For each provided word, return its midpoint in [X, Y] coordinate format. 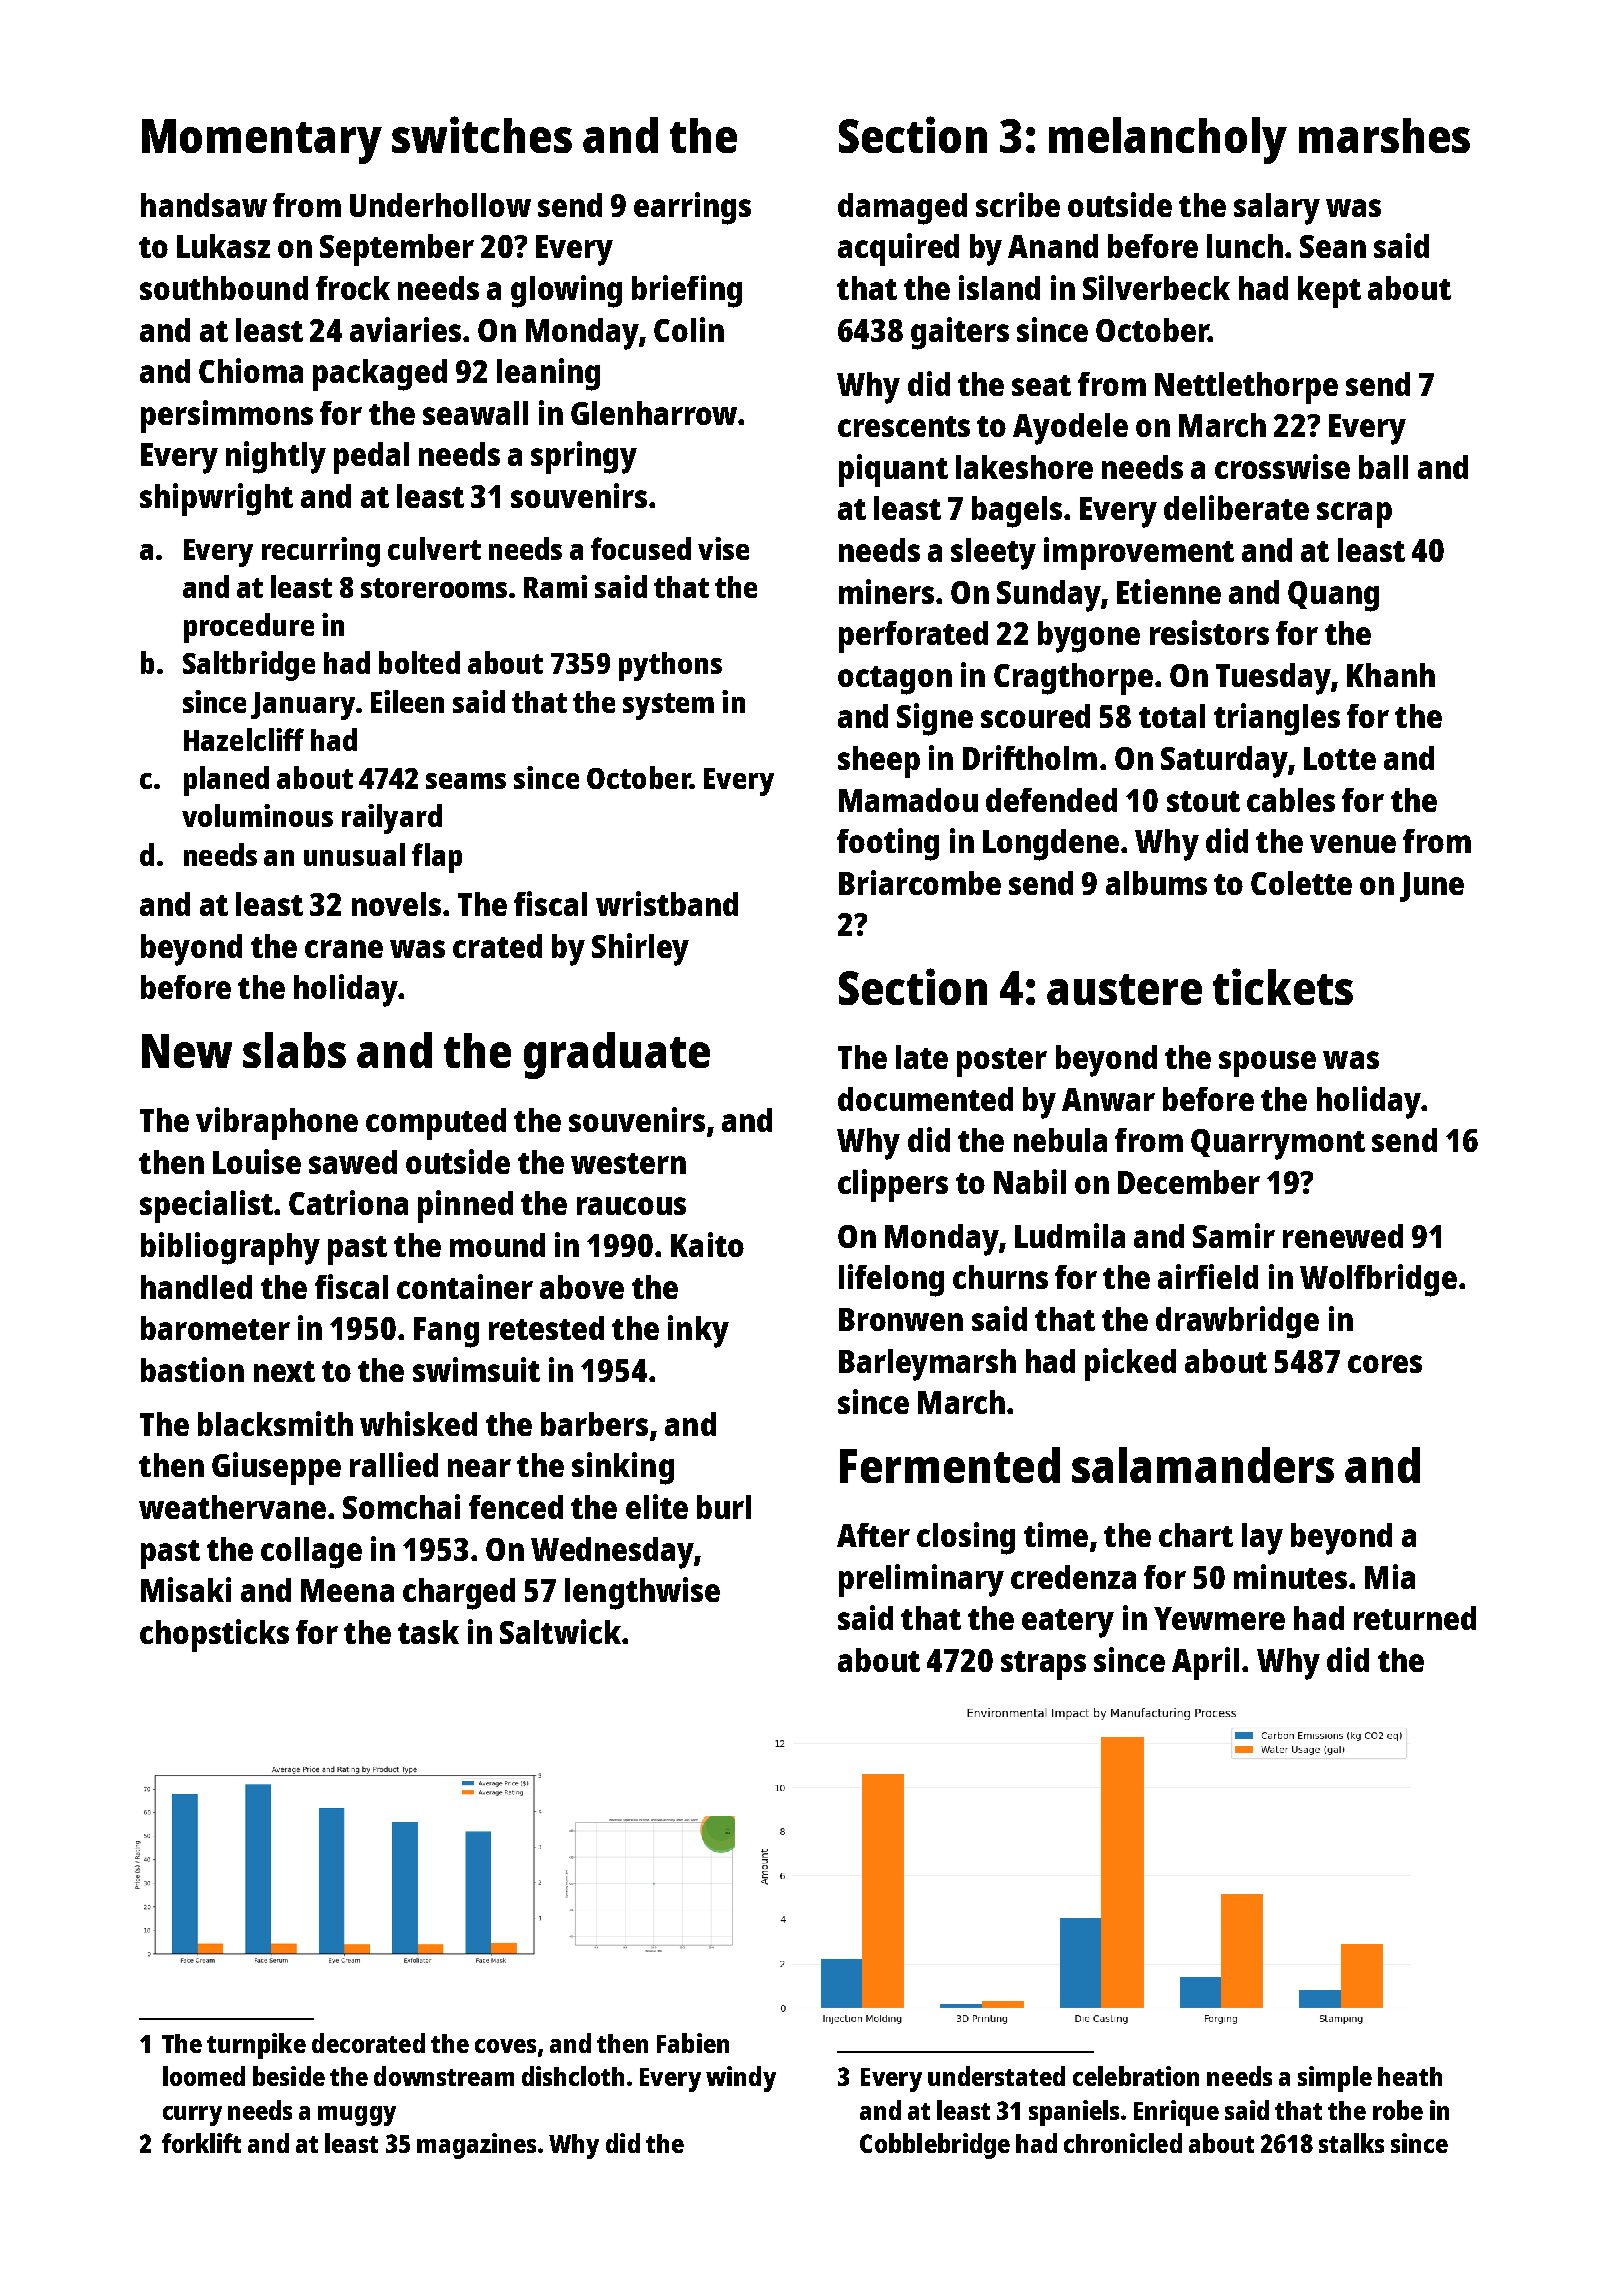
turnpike [256, 2046]
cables [1291, 800]
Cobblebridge [935, 2146]
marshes [1384, 135]
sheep [879, 762]
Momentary [262, 141]
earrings [692, 208]
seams [466, 781]
